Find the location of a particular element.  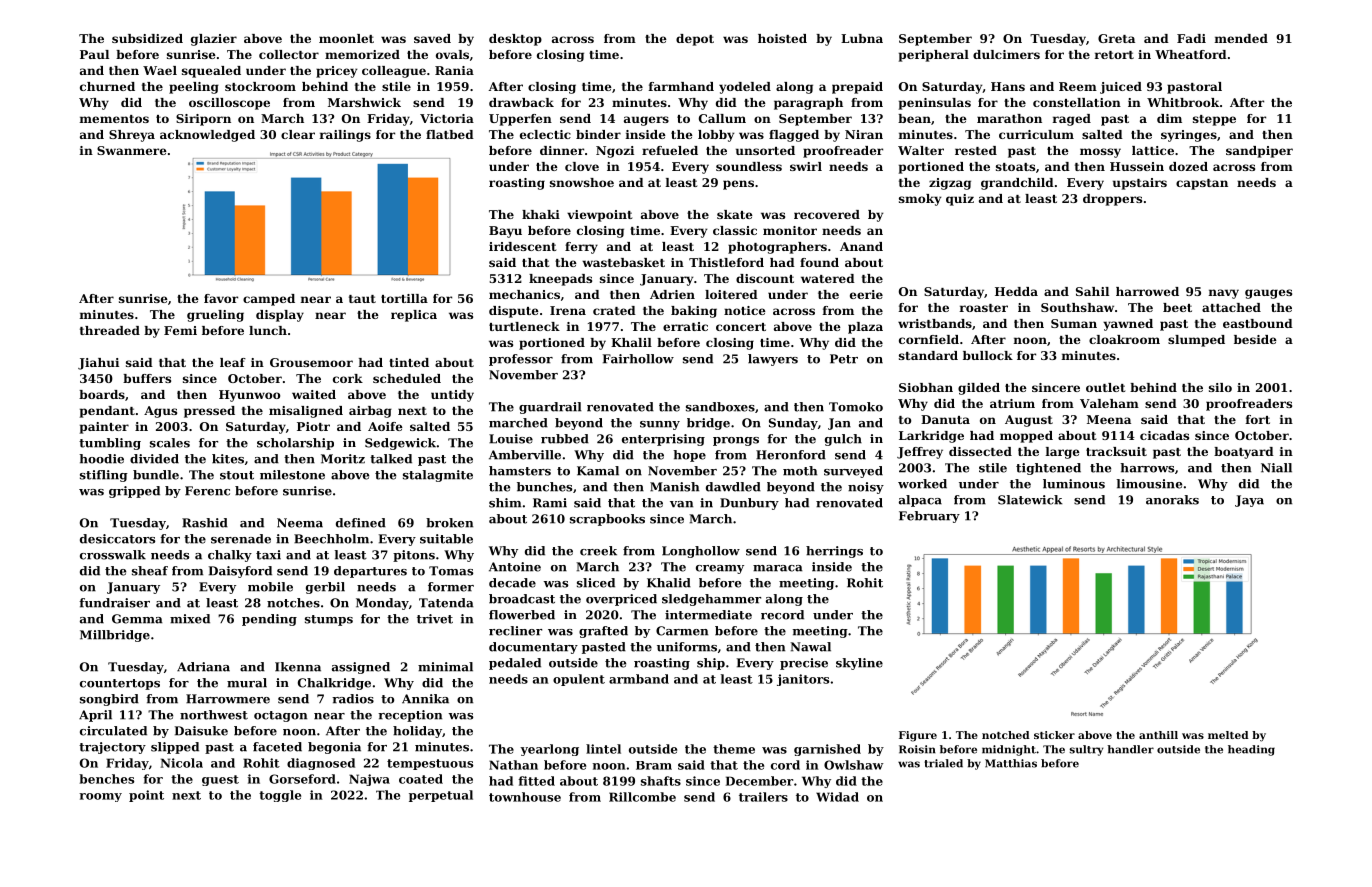

coated is located at coordinates (421, 779).
